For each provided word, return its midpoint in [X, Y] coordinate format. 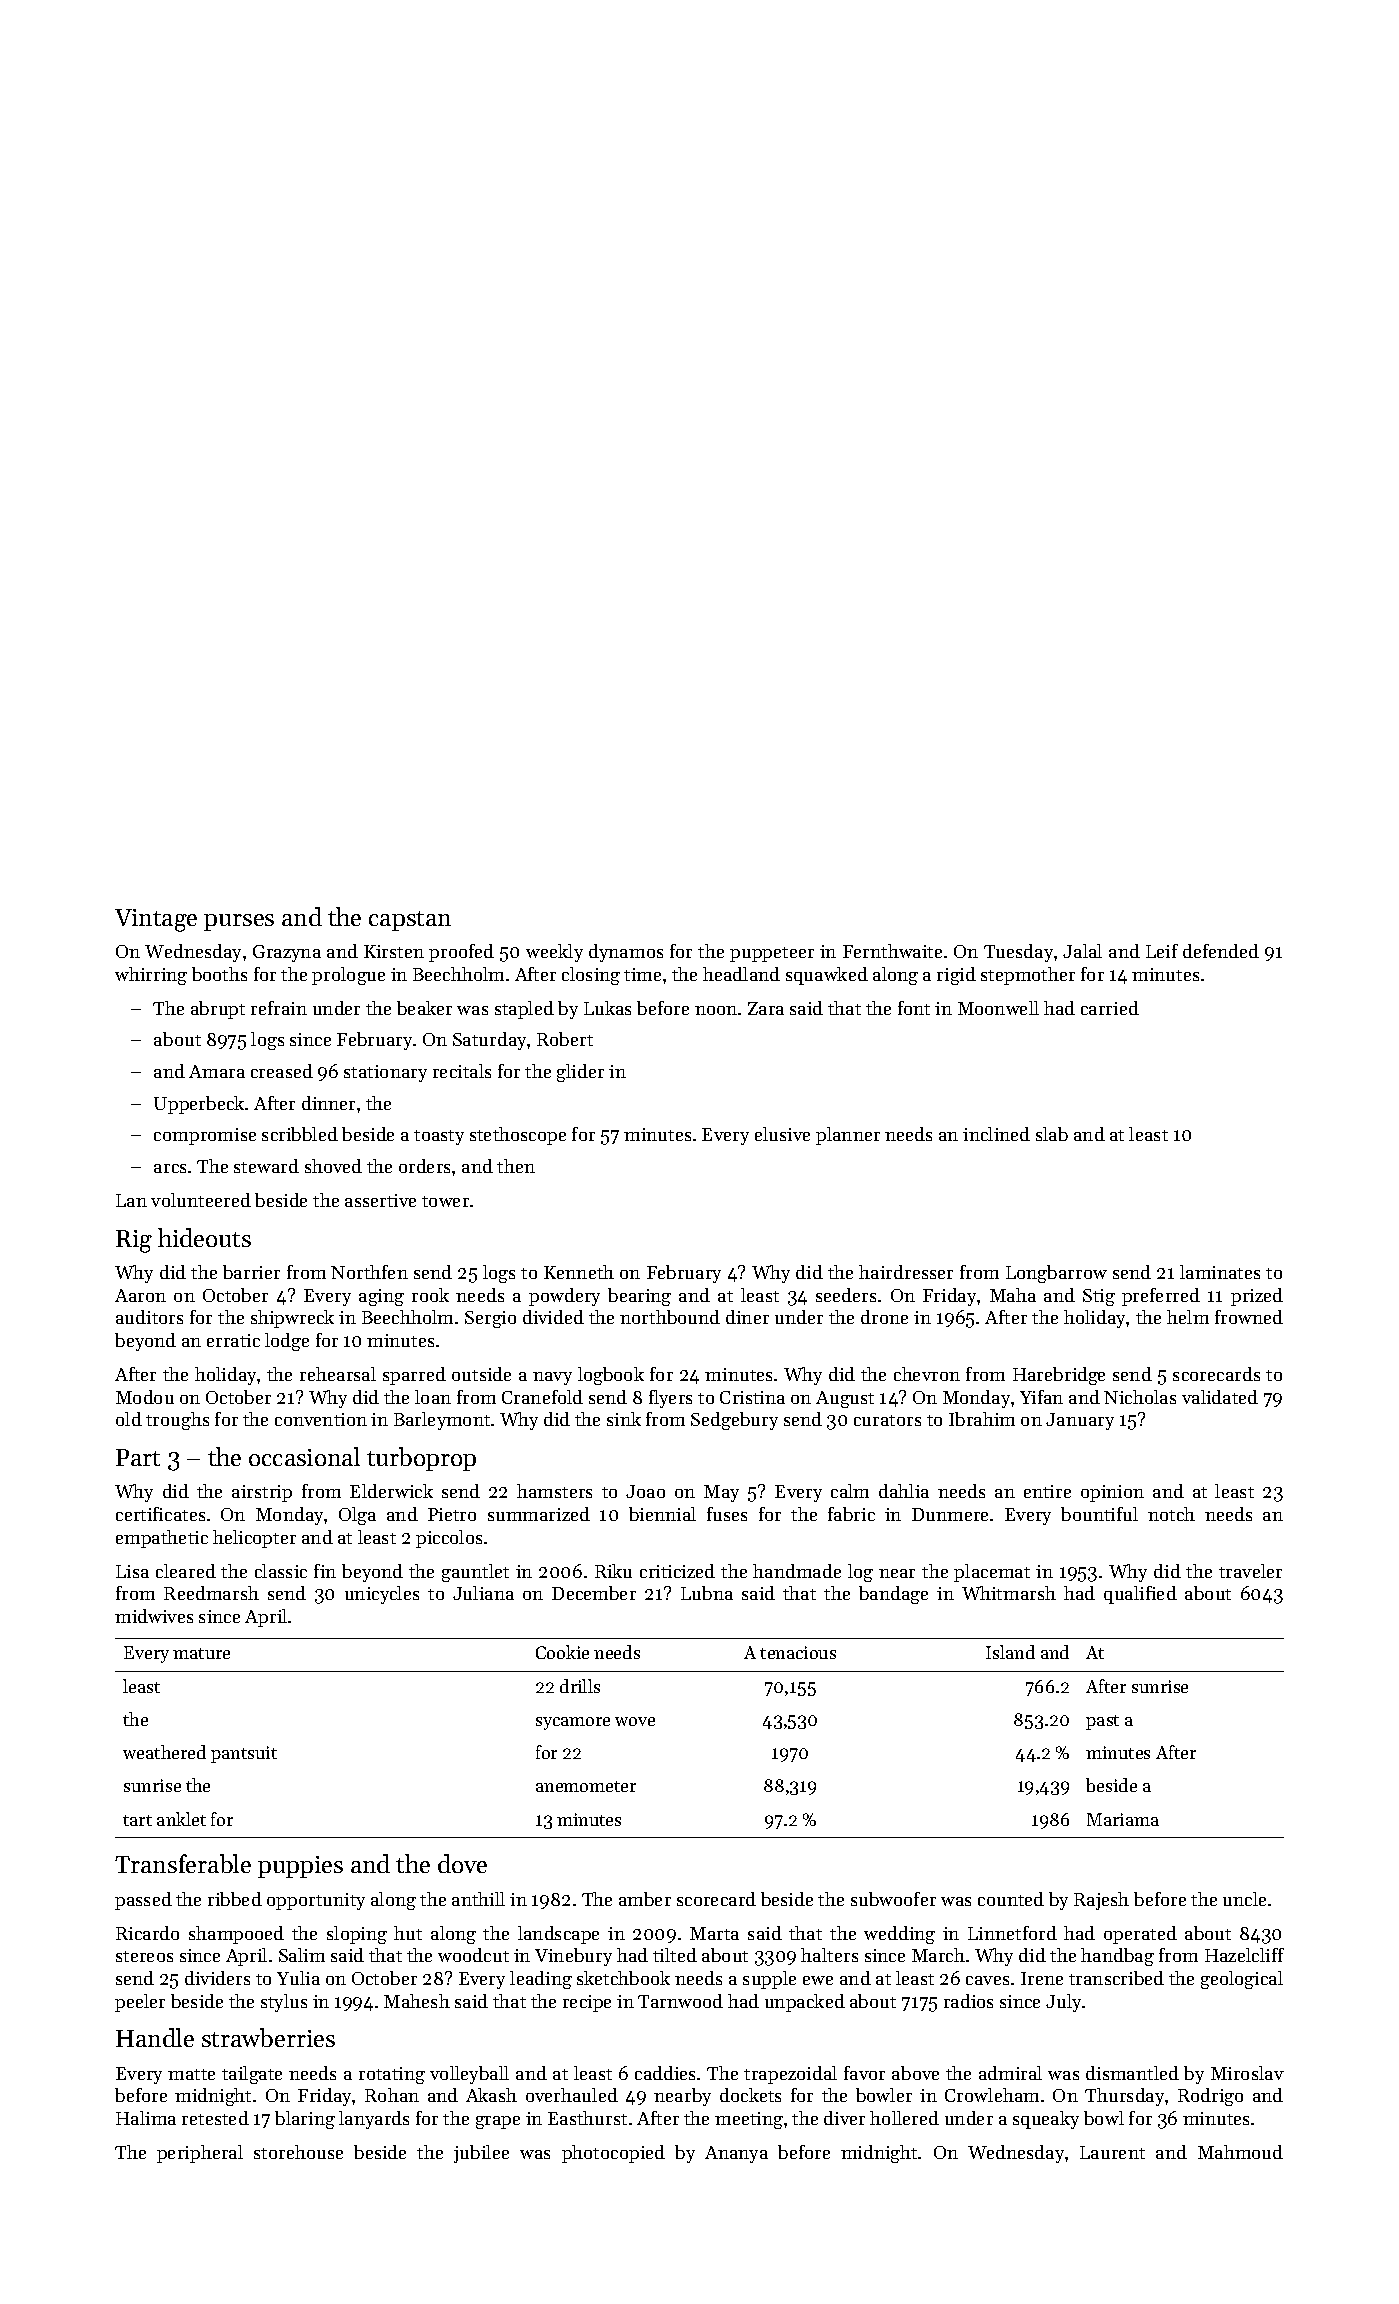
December [594, 1593]
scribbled [300, 1134]
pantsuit [244, 1754]
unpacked [805, 2003]
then [516, 1166]
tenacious [798, 1652]
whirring [151, 976]
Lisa [132, 1571]
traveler [1250, 1571]
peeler [140, 2003]
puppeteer [772, 954]
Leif [1162, 951]
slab [1052, 1134]
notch [1171, 1514]
